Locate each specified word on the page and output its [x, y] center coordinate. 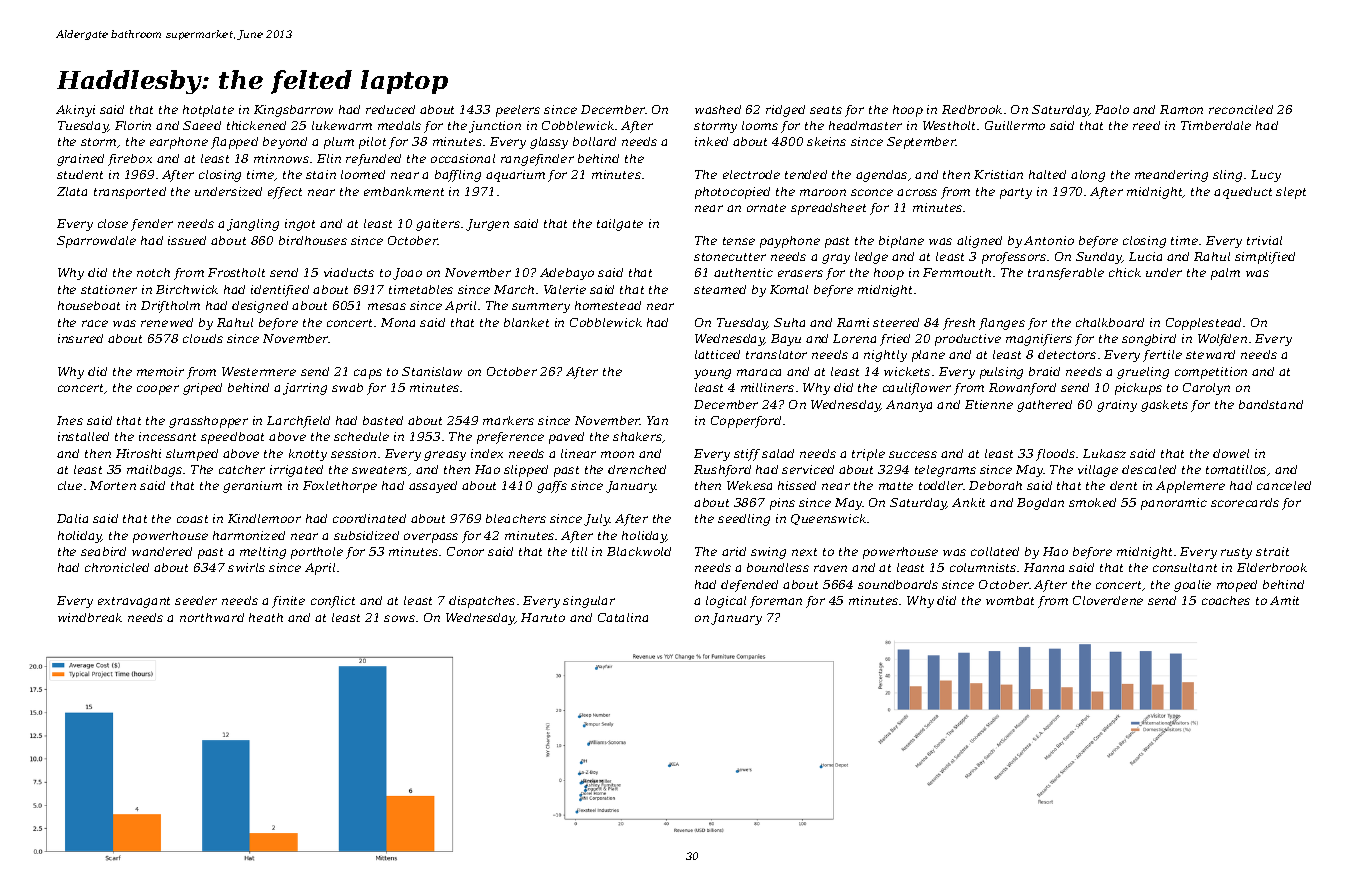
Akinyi [75, 111]
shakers [637, 436]
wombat [1010, 600]
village [1098, 471]
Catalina [623, 617]
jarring [305, 389]
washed [718, 109]
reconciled [1241, 109]
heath [266, 617]
